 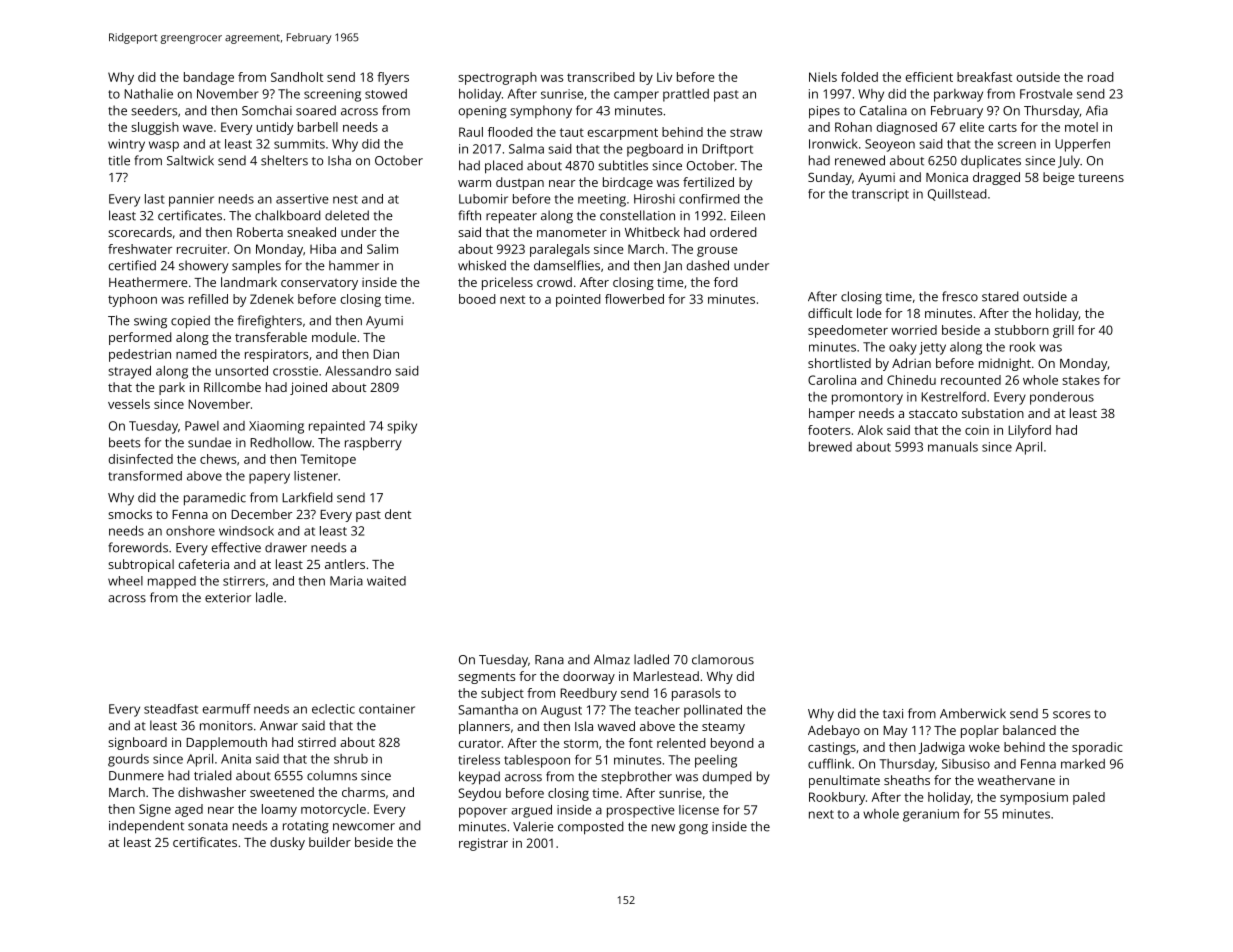 I want to click on waited, so click(x=386, y=581).
